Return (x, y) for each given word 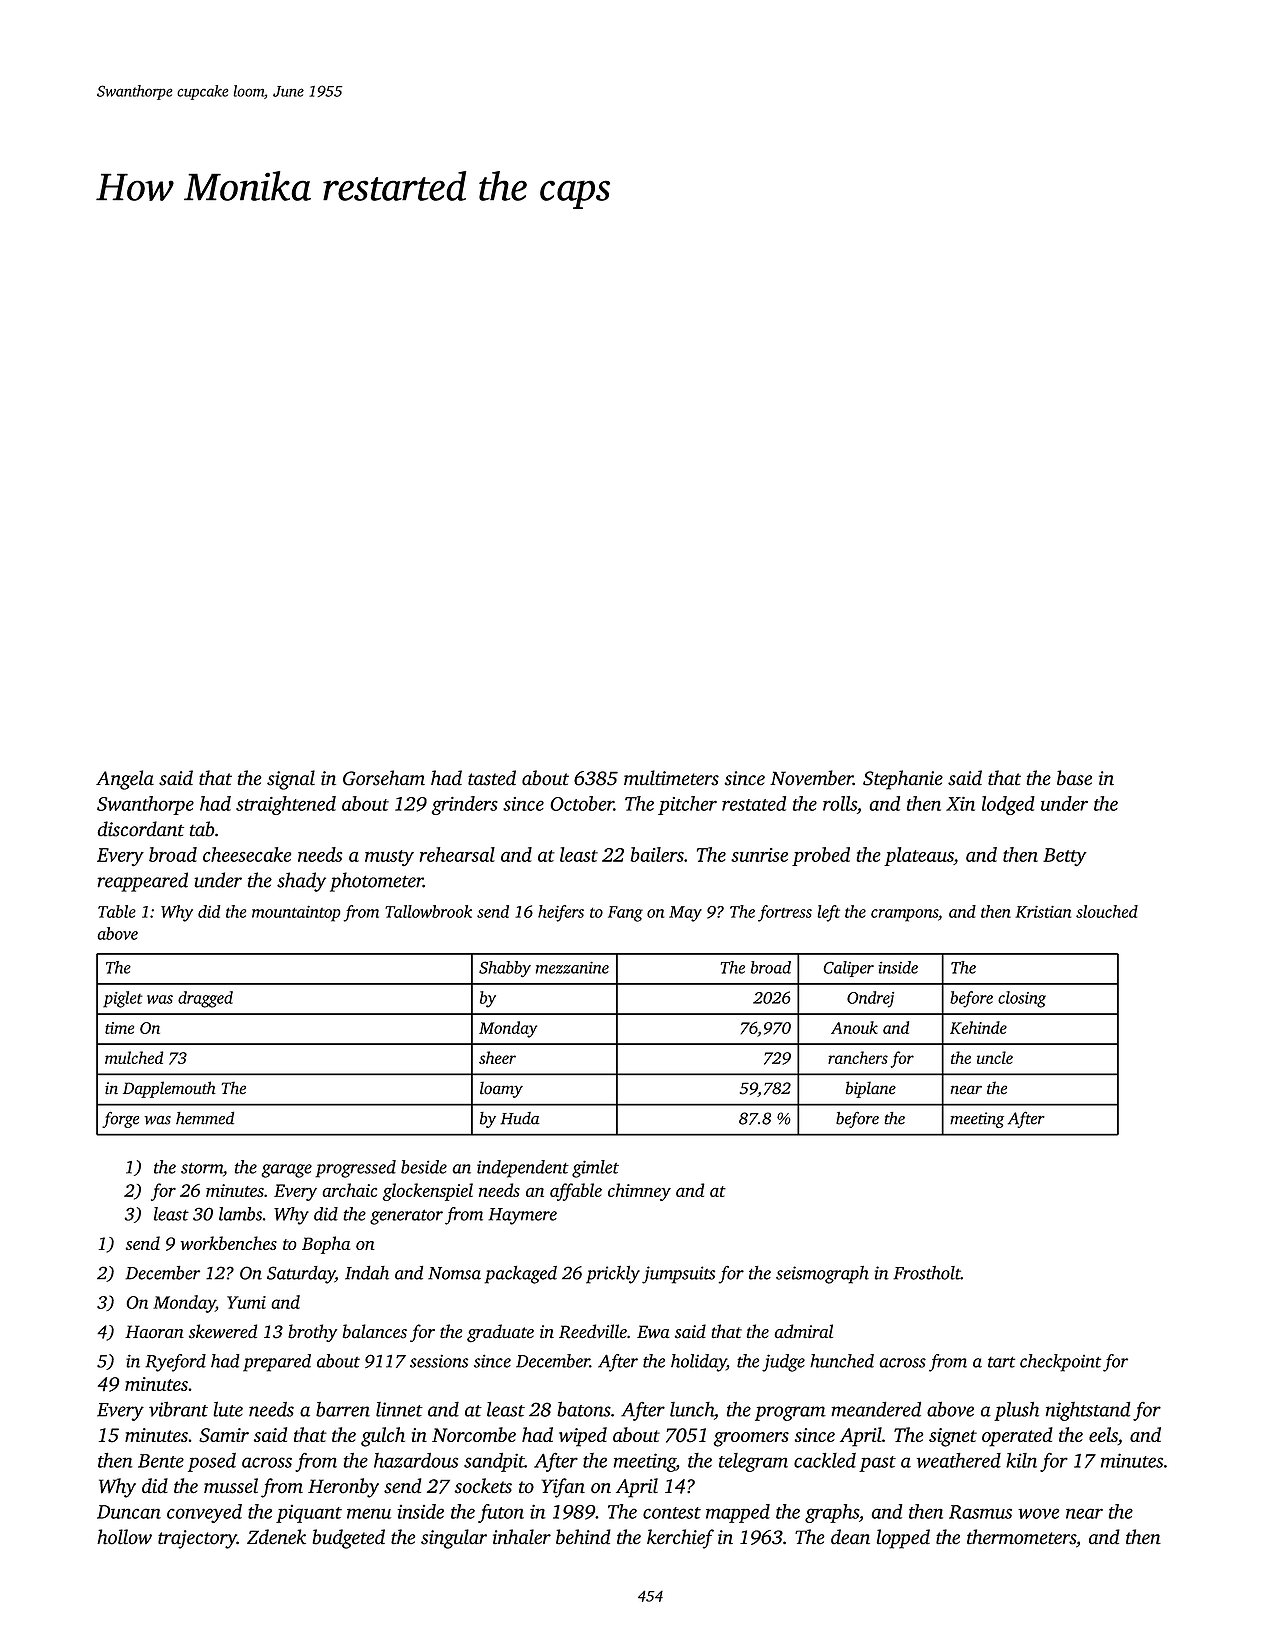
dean (850, 1537)
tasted (492, 778)
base (1074, 778)
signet (953, 1437)
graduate (500, 1333)
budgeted (348, 1539)
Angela (125, 780)
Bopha (326, 1245)
